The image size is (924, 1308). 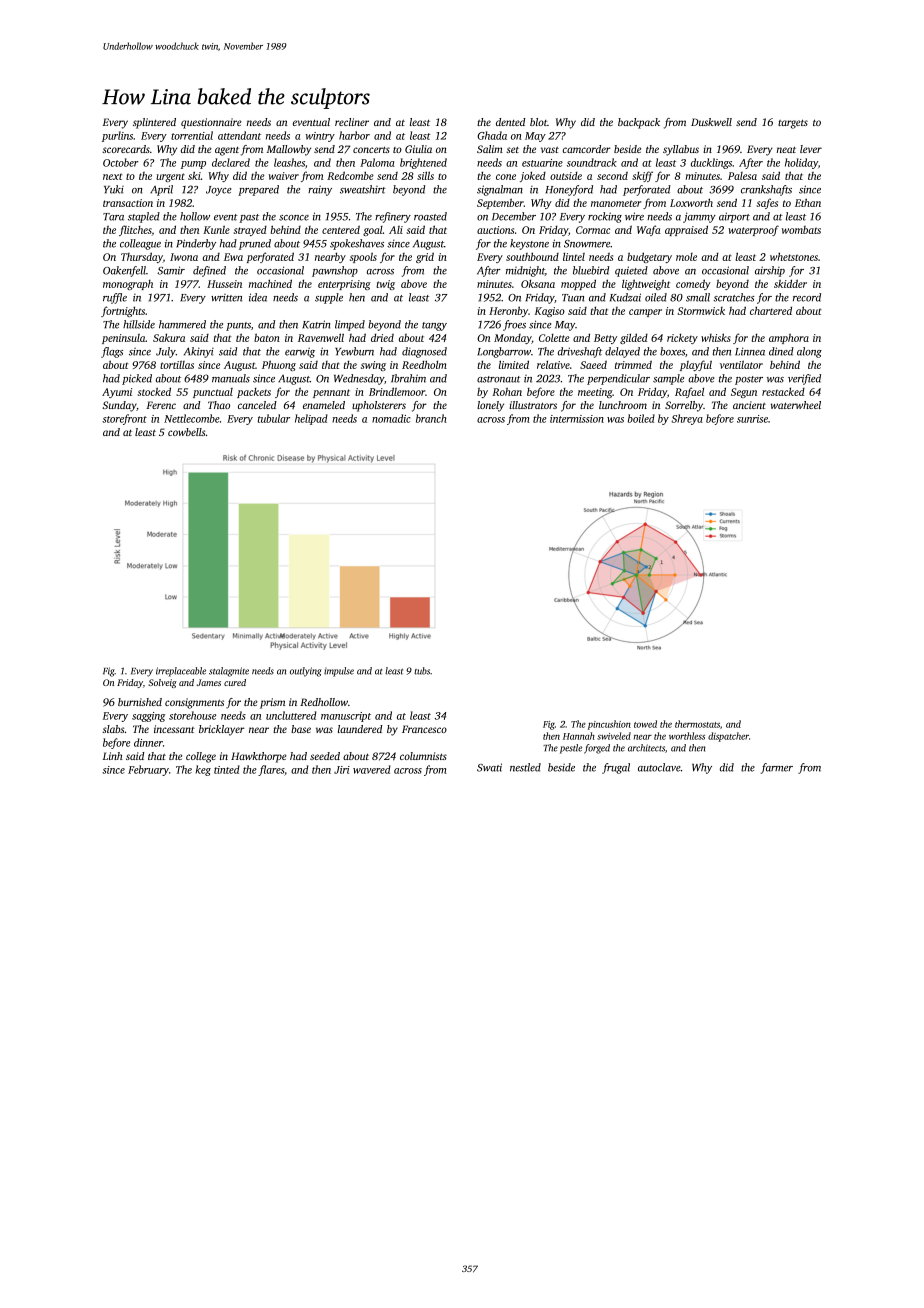 I want to click on airport, so click(x=734, y=217).
